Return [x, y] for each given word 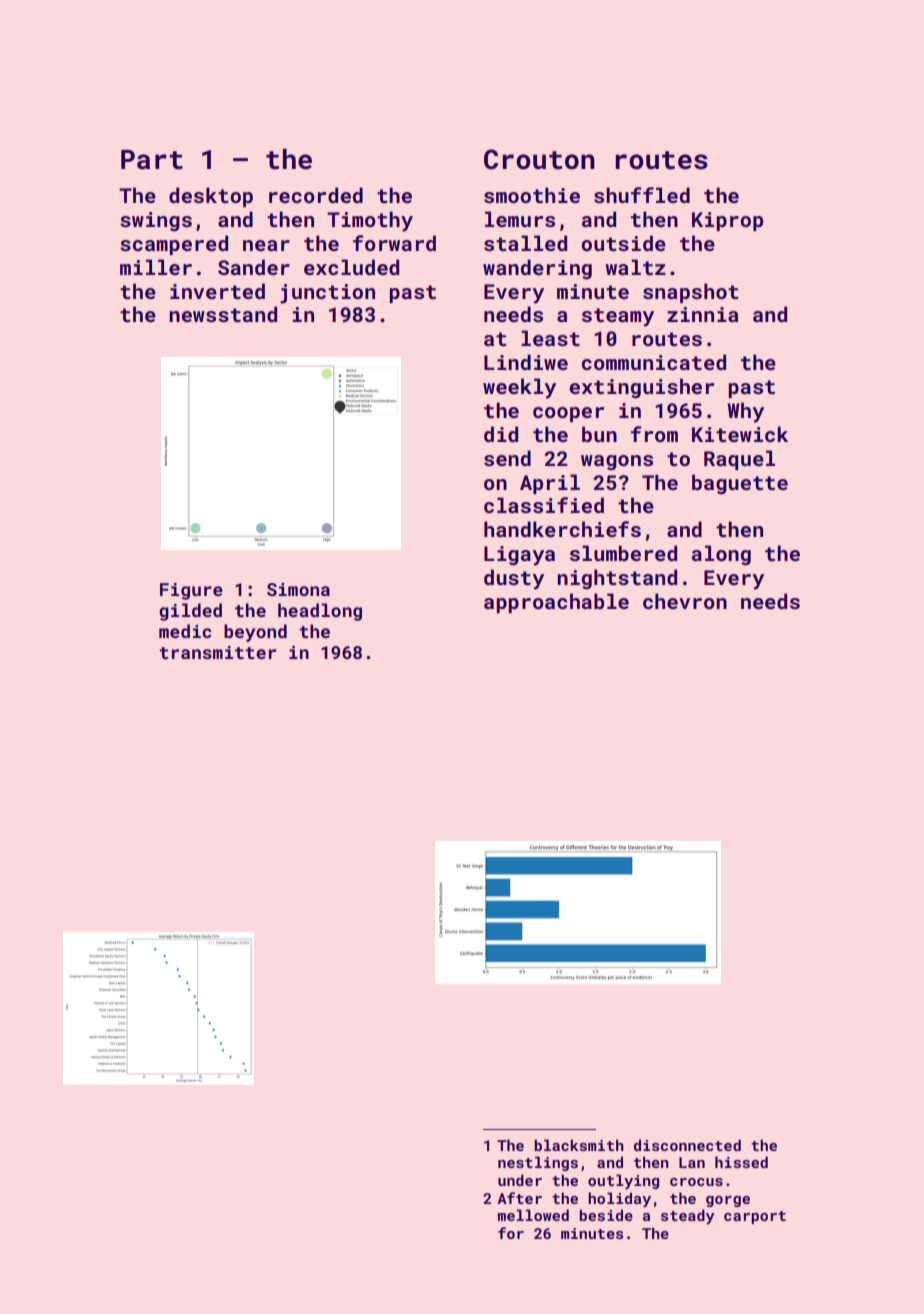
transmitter [218, 652]
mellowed [533, 1215]
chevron [685, 601]
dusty [514, 579]
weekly [519, 388]
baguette [740, 484]
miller [156, 267]
